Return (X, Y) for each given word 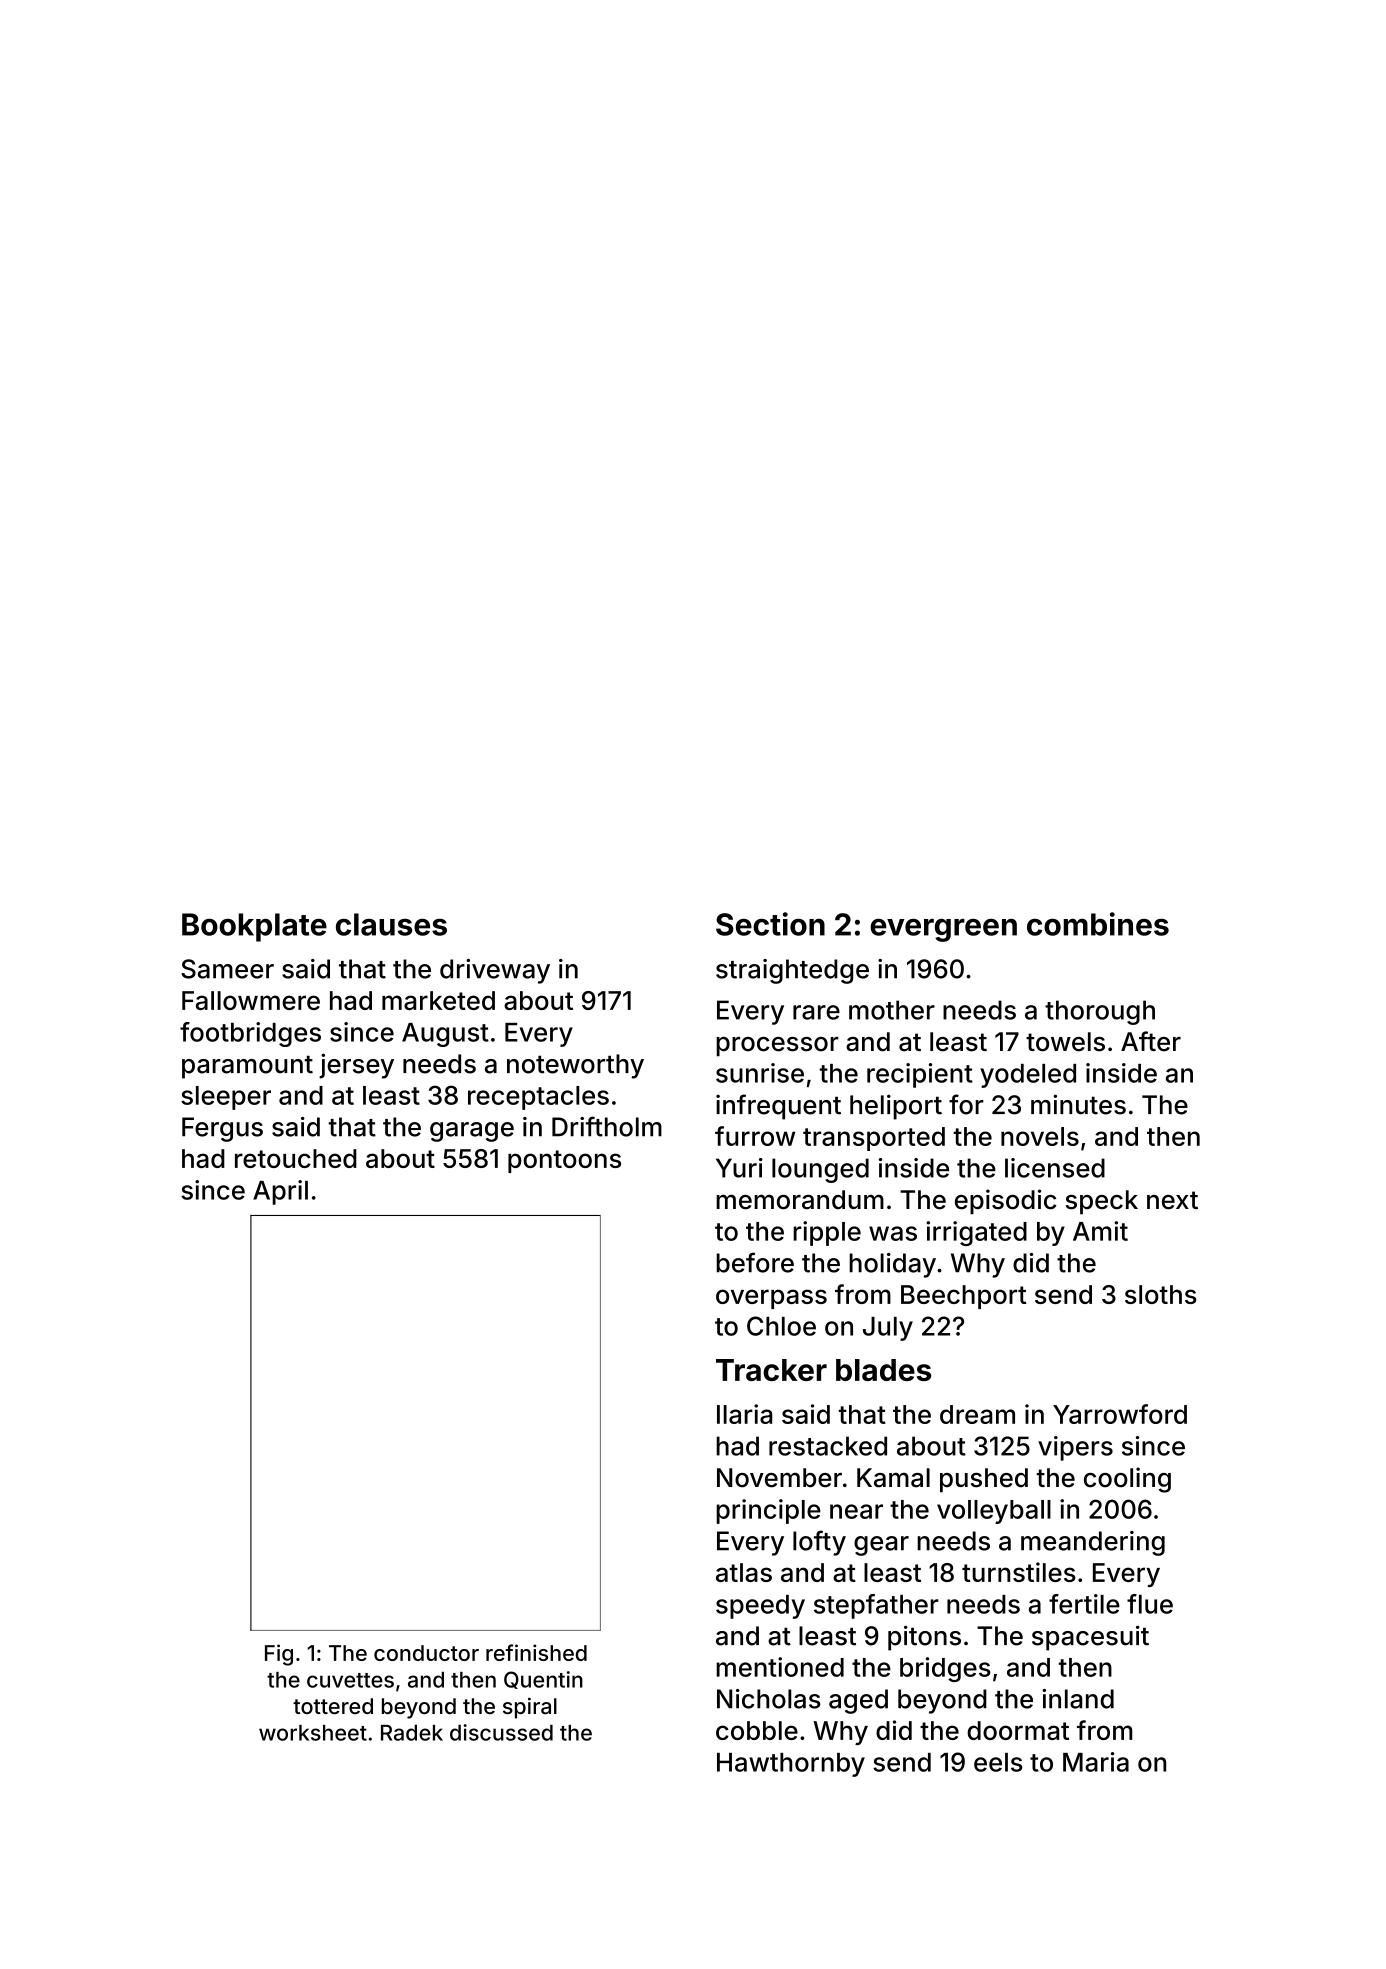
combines (1098, 924)
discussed (501, 1732)
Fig (279, 1655)
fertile (1084, 1604)
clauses (391, 924)
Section (770, 924)
